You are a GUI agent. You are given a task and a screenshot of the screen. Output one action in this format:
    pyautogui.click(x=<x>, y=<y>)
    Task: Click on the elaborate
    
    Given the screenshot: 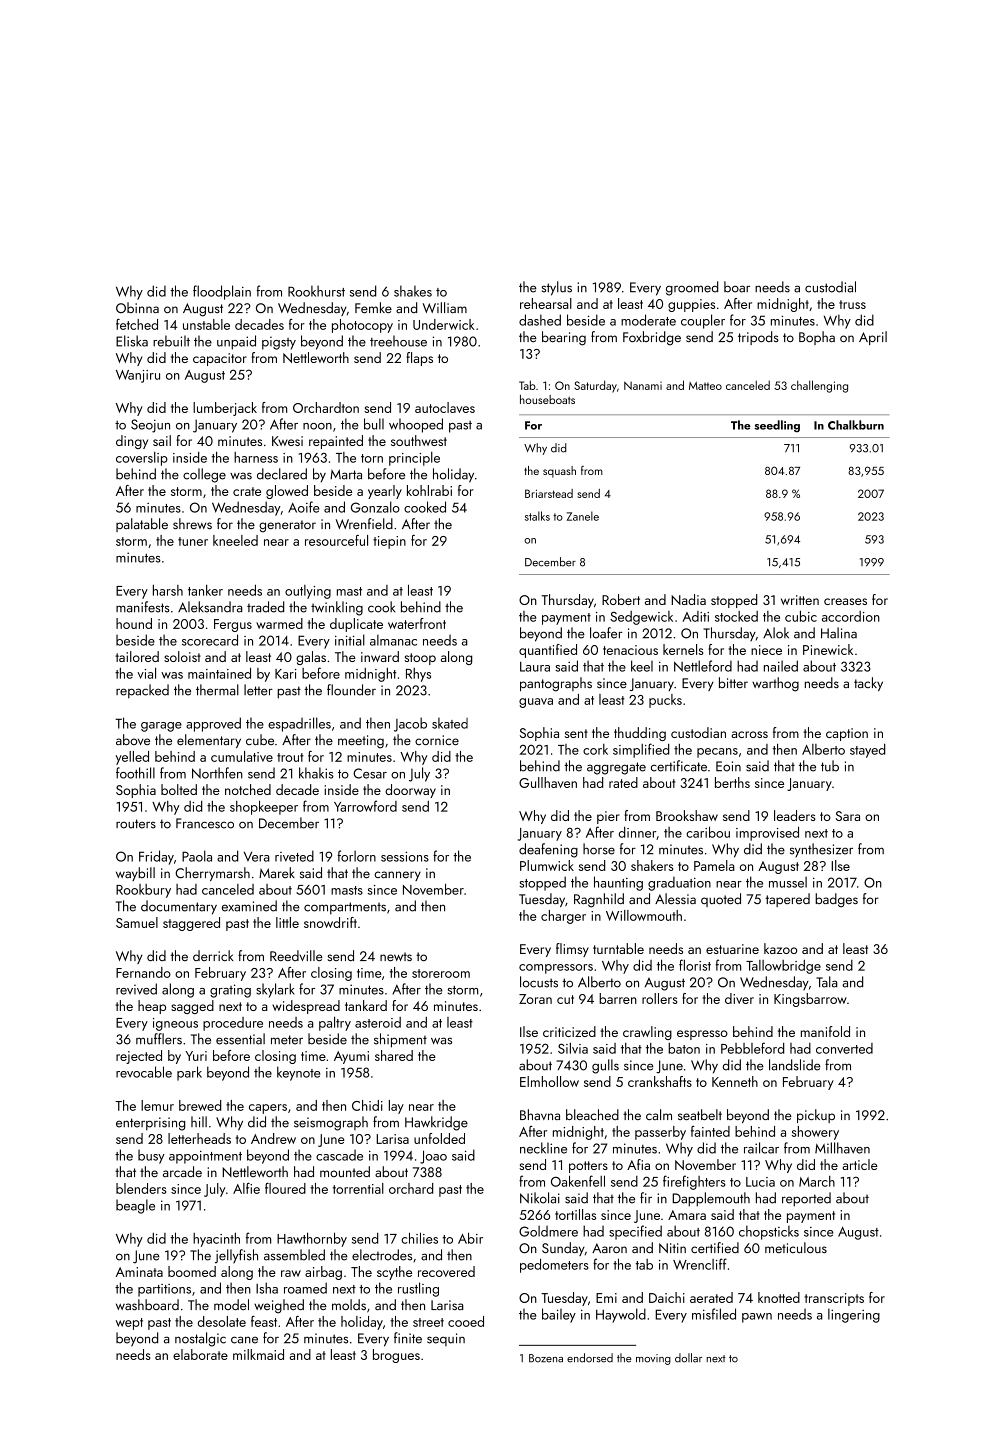 What is the action you would take?
    pyautogui.click(x=200, y=1354)
